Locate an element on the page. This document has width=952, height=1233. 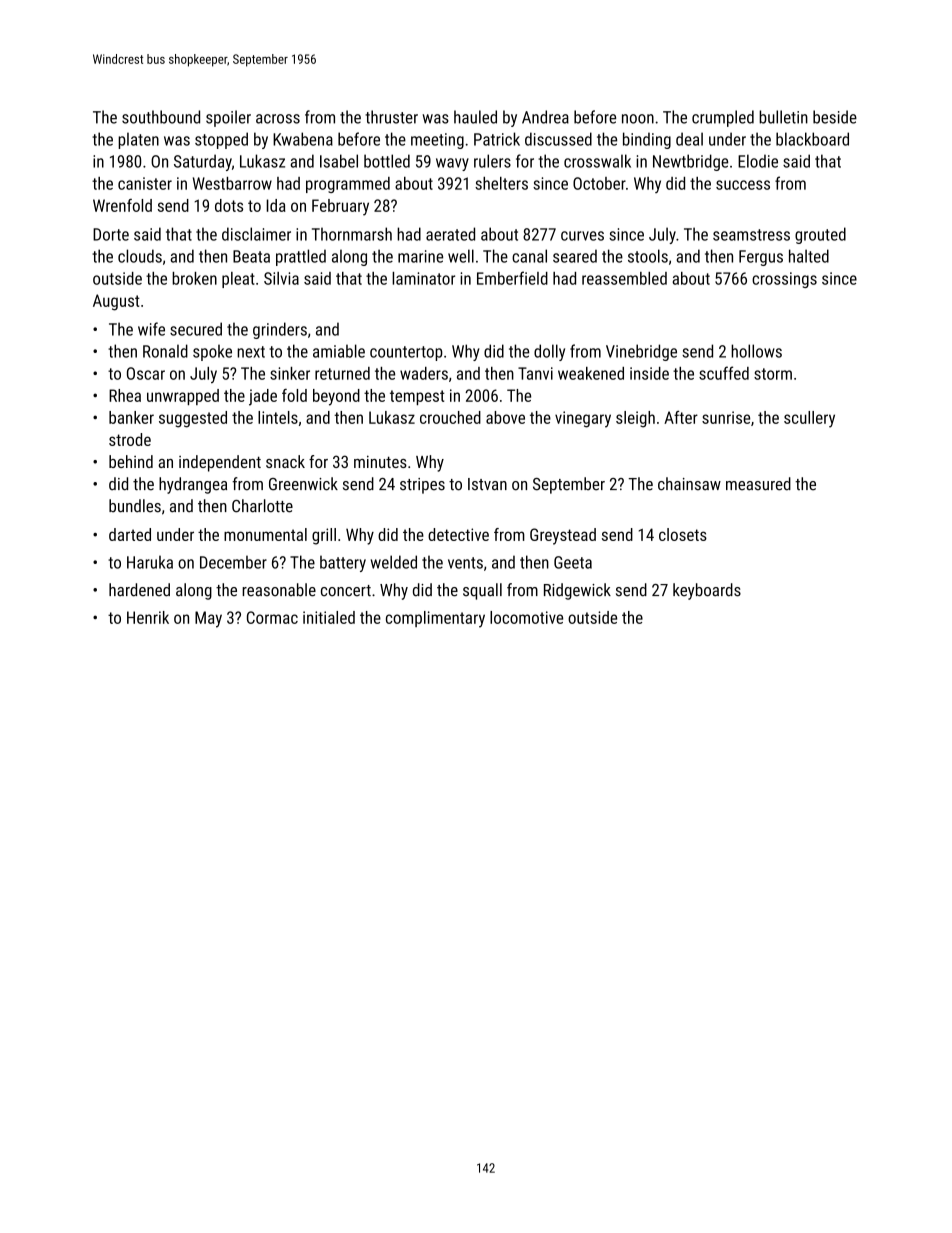
stools is located at coordinates (648, 256).
